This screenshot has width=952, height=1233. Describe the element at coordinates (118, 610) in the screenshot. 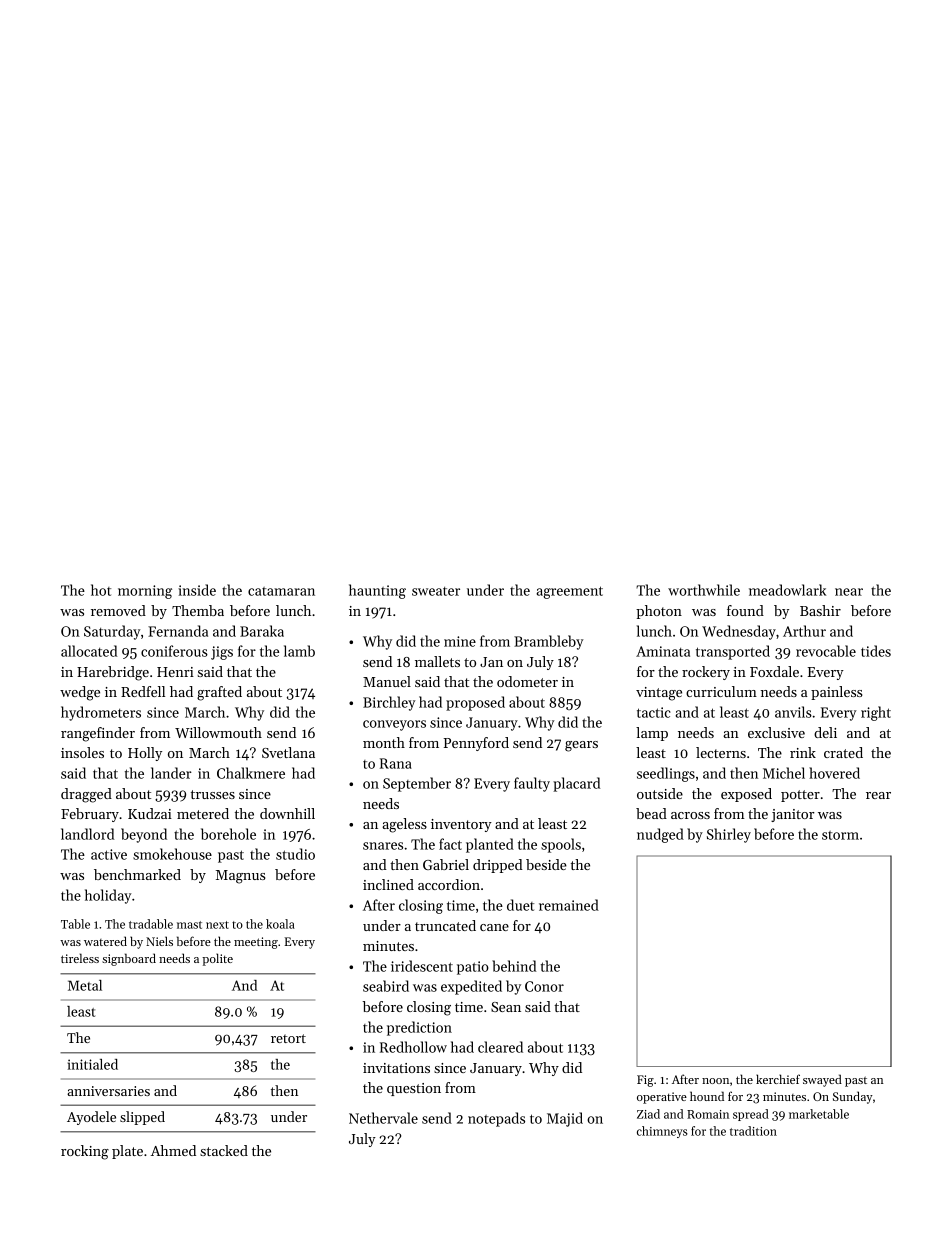

I see `removed` at that location.
